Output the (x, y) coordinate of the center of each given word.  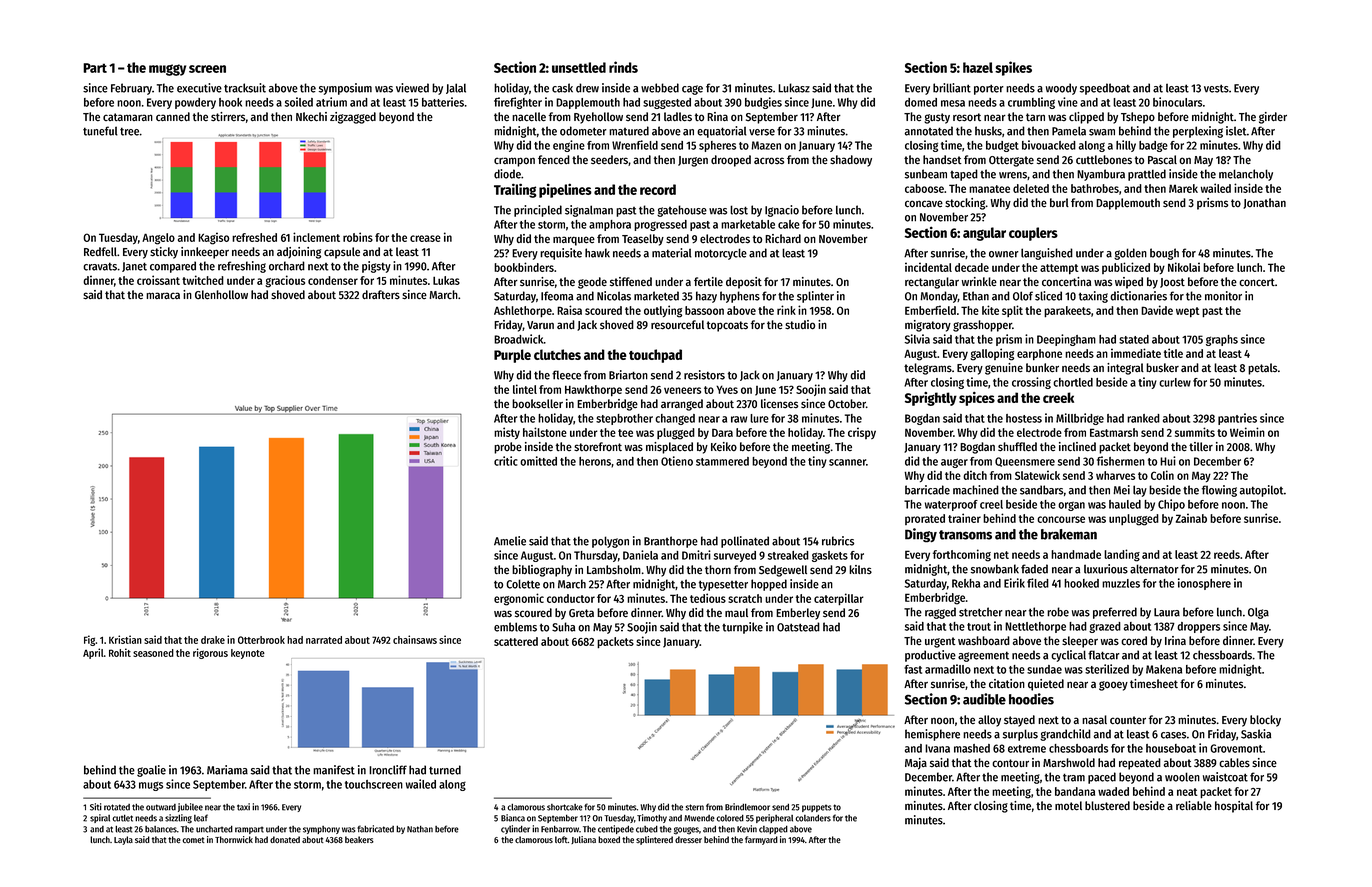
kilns (860, 569)
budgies (763, 103)
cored (1134, 640)
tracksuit (245, 88)
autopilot (1262, 491)
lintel (525, 389)
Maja (916, 764)
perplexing (1198, 132)
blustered (1107, 806)
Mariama (227, 770)
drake (213, 640)
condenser (333, 280)
